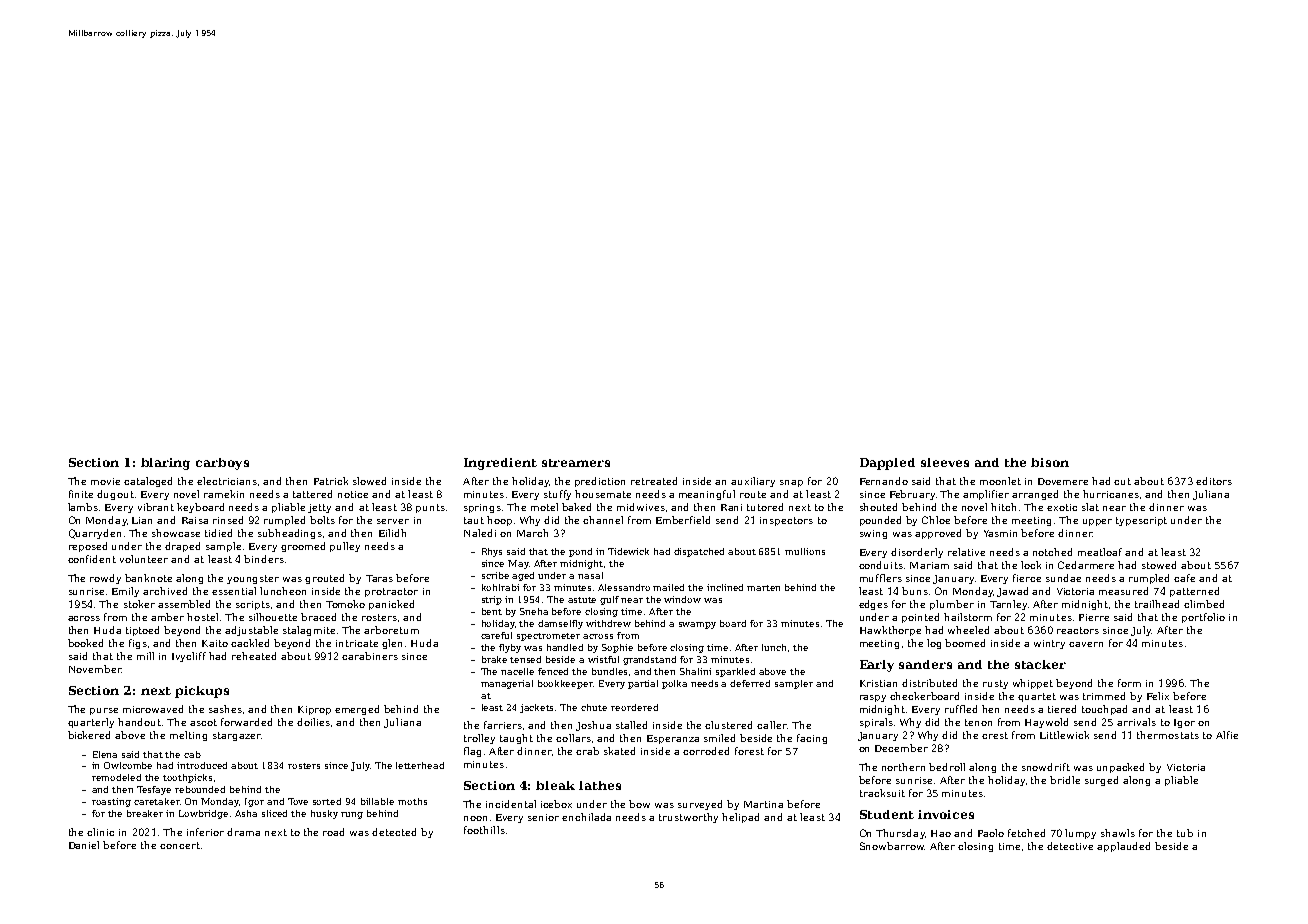 The width and height of the image is (1308, 924). Describe the element at coordinates (668, 587) in the image. I see `mailed` at that location.
